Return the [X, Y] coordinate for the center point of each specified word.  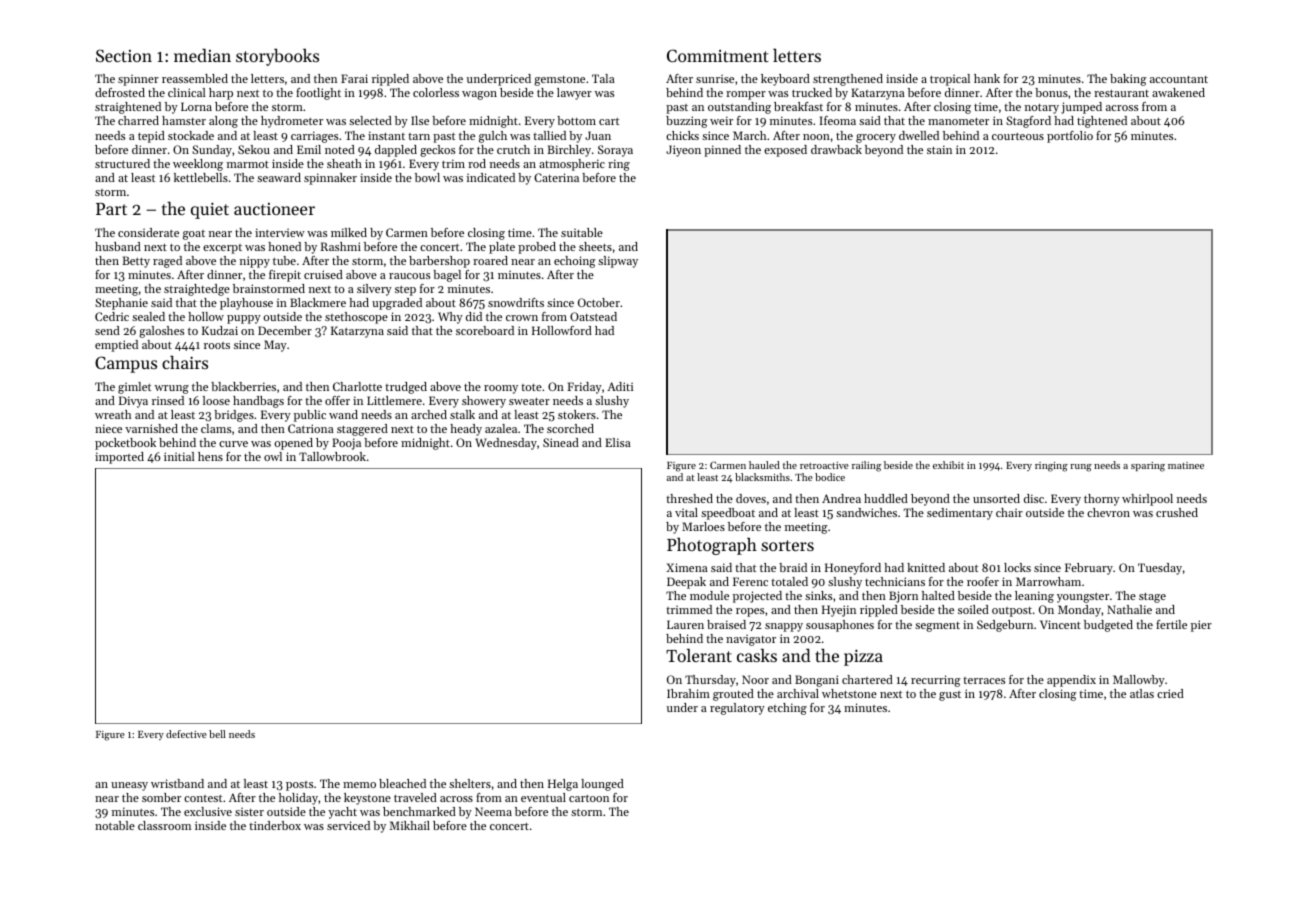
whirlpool [1147, 500]
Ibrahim [688, 693]
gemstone [559, 81]
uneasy [129, 786]
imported [119, 458]
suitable [582, 232]
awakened [1178, 92]
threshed [689, 498]
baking [1128, 80]
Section [124, 55]
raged [167, 262]
